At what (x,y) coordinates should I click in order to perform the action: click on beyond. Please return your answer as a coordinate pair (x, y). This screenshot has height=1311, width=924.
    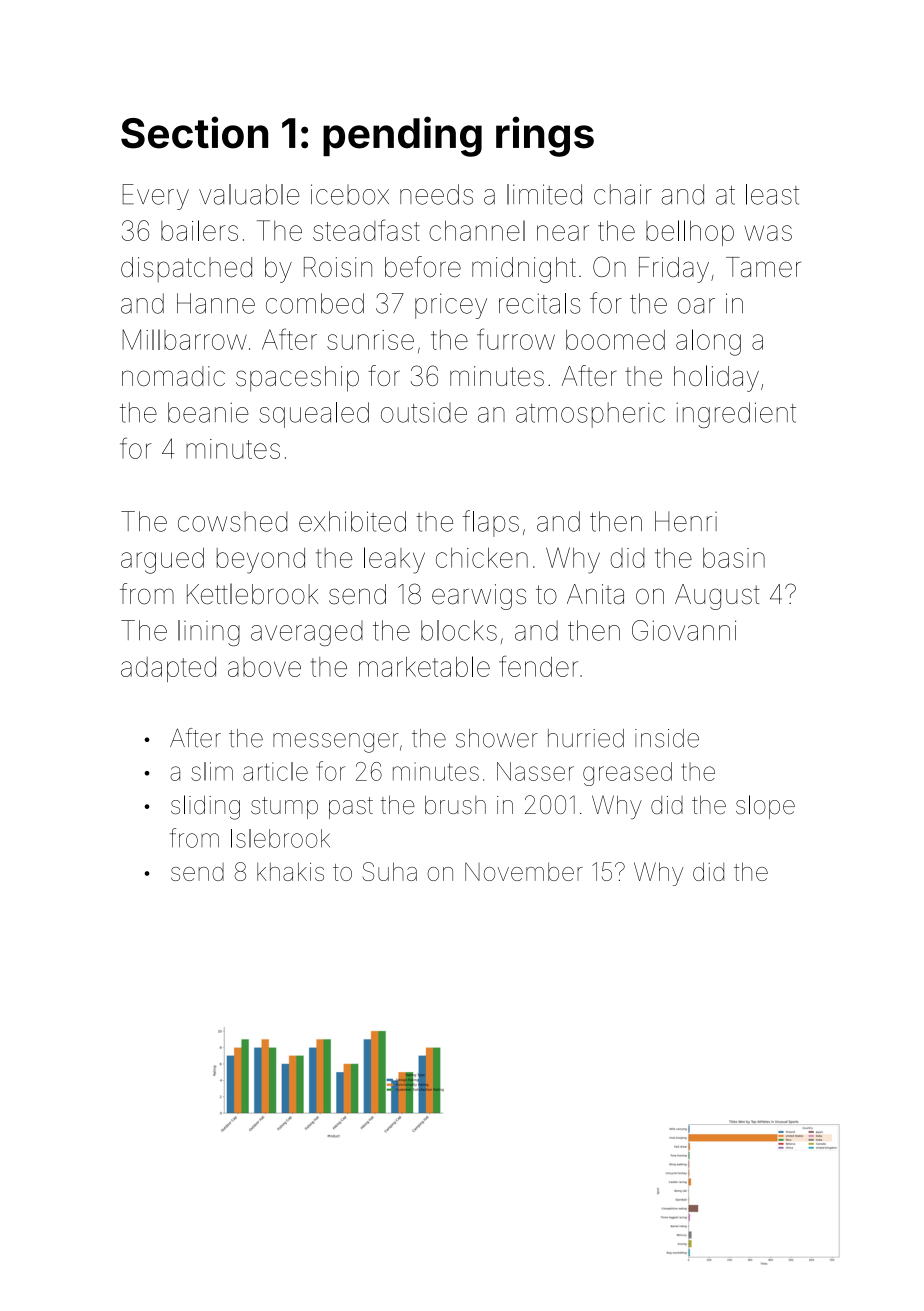
    Looking at the image, I should click on (261, 561).
